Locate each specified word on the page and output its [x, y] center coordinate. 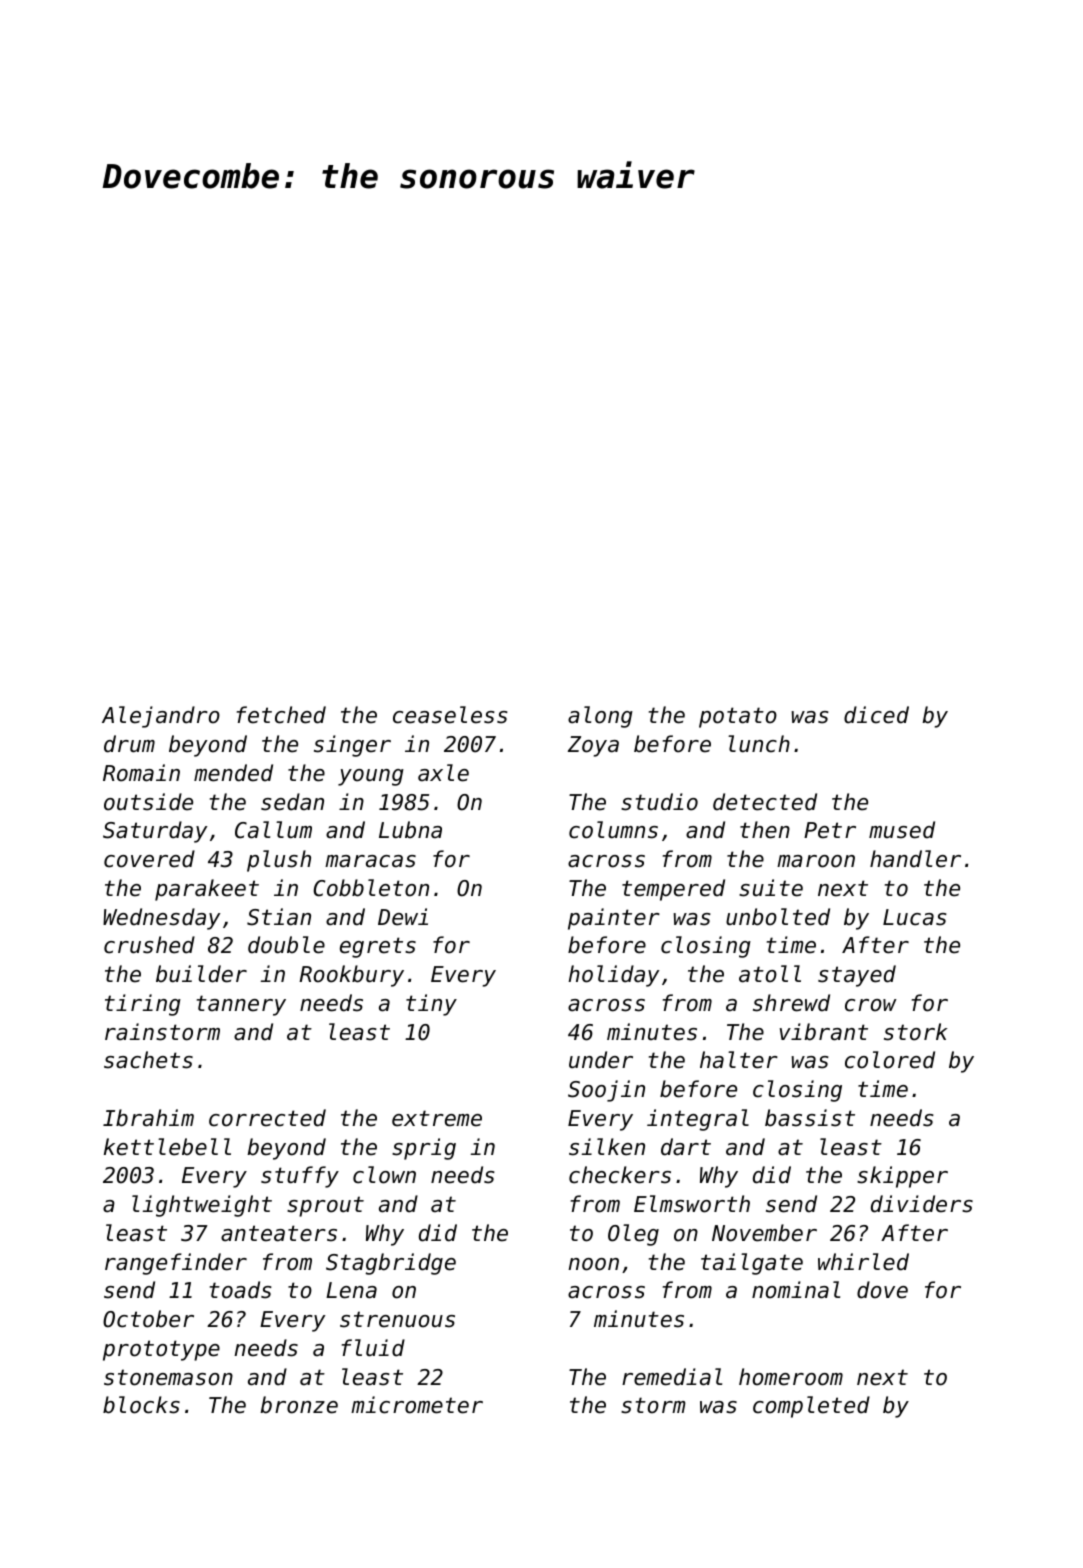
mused [902, 830]
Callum [273, 830]
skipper [902, 1177]
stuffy [300, 1177]
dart [686, 1147]
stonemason [168, 1377]
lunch [759, 744]
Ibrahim [148, 1118]
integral [698, 1120]
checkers [620, 1175]
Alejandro [161, 717]
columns [613, 830]
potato [738, 717]
